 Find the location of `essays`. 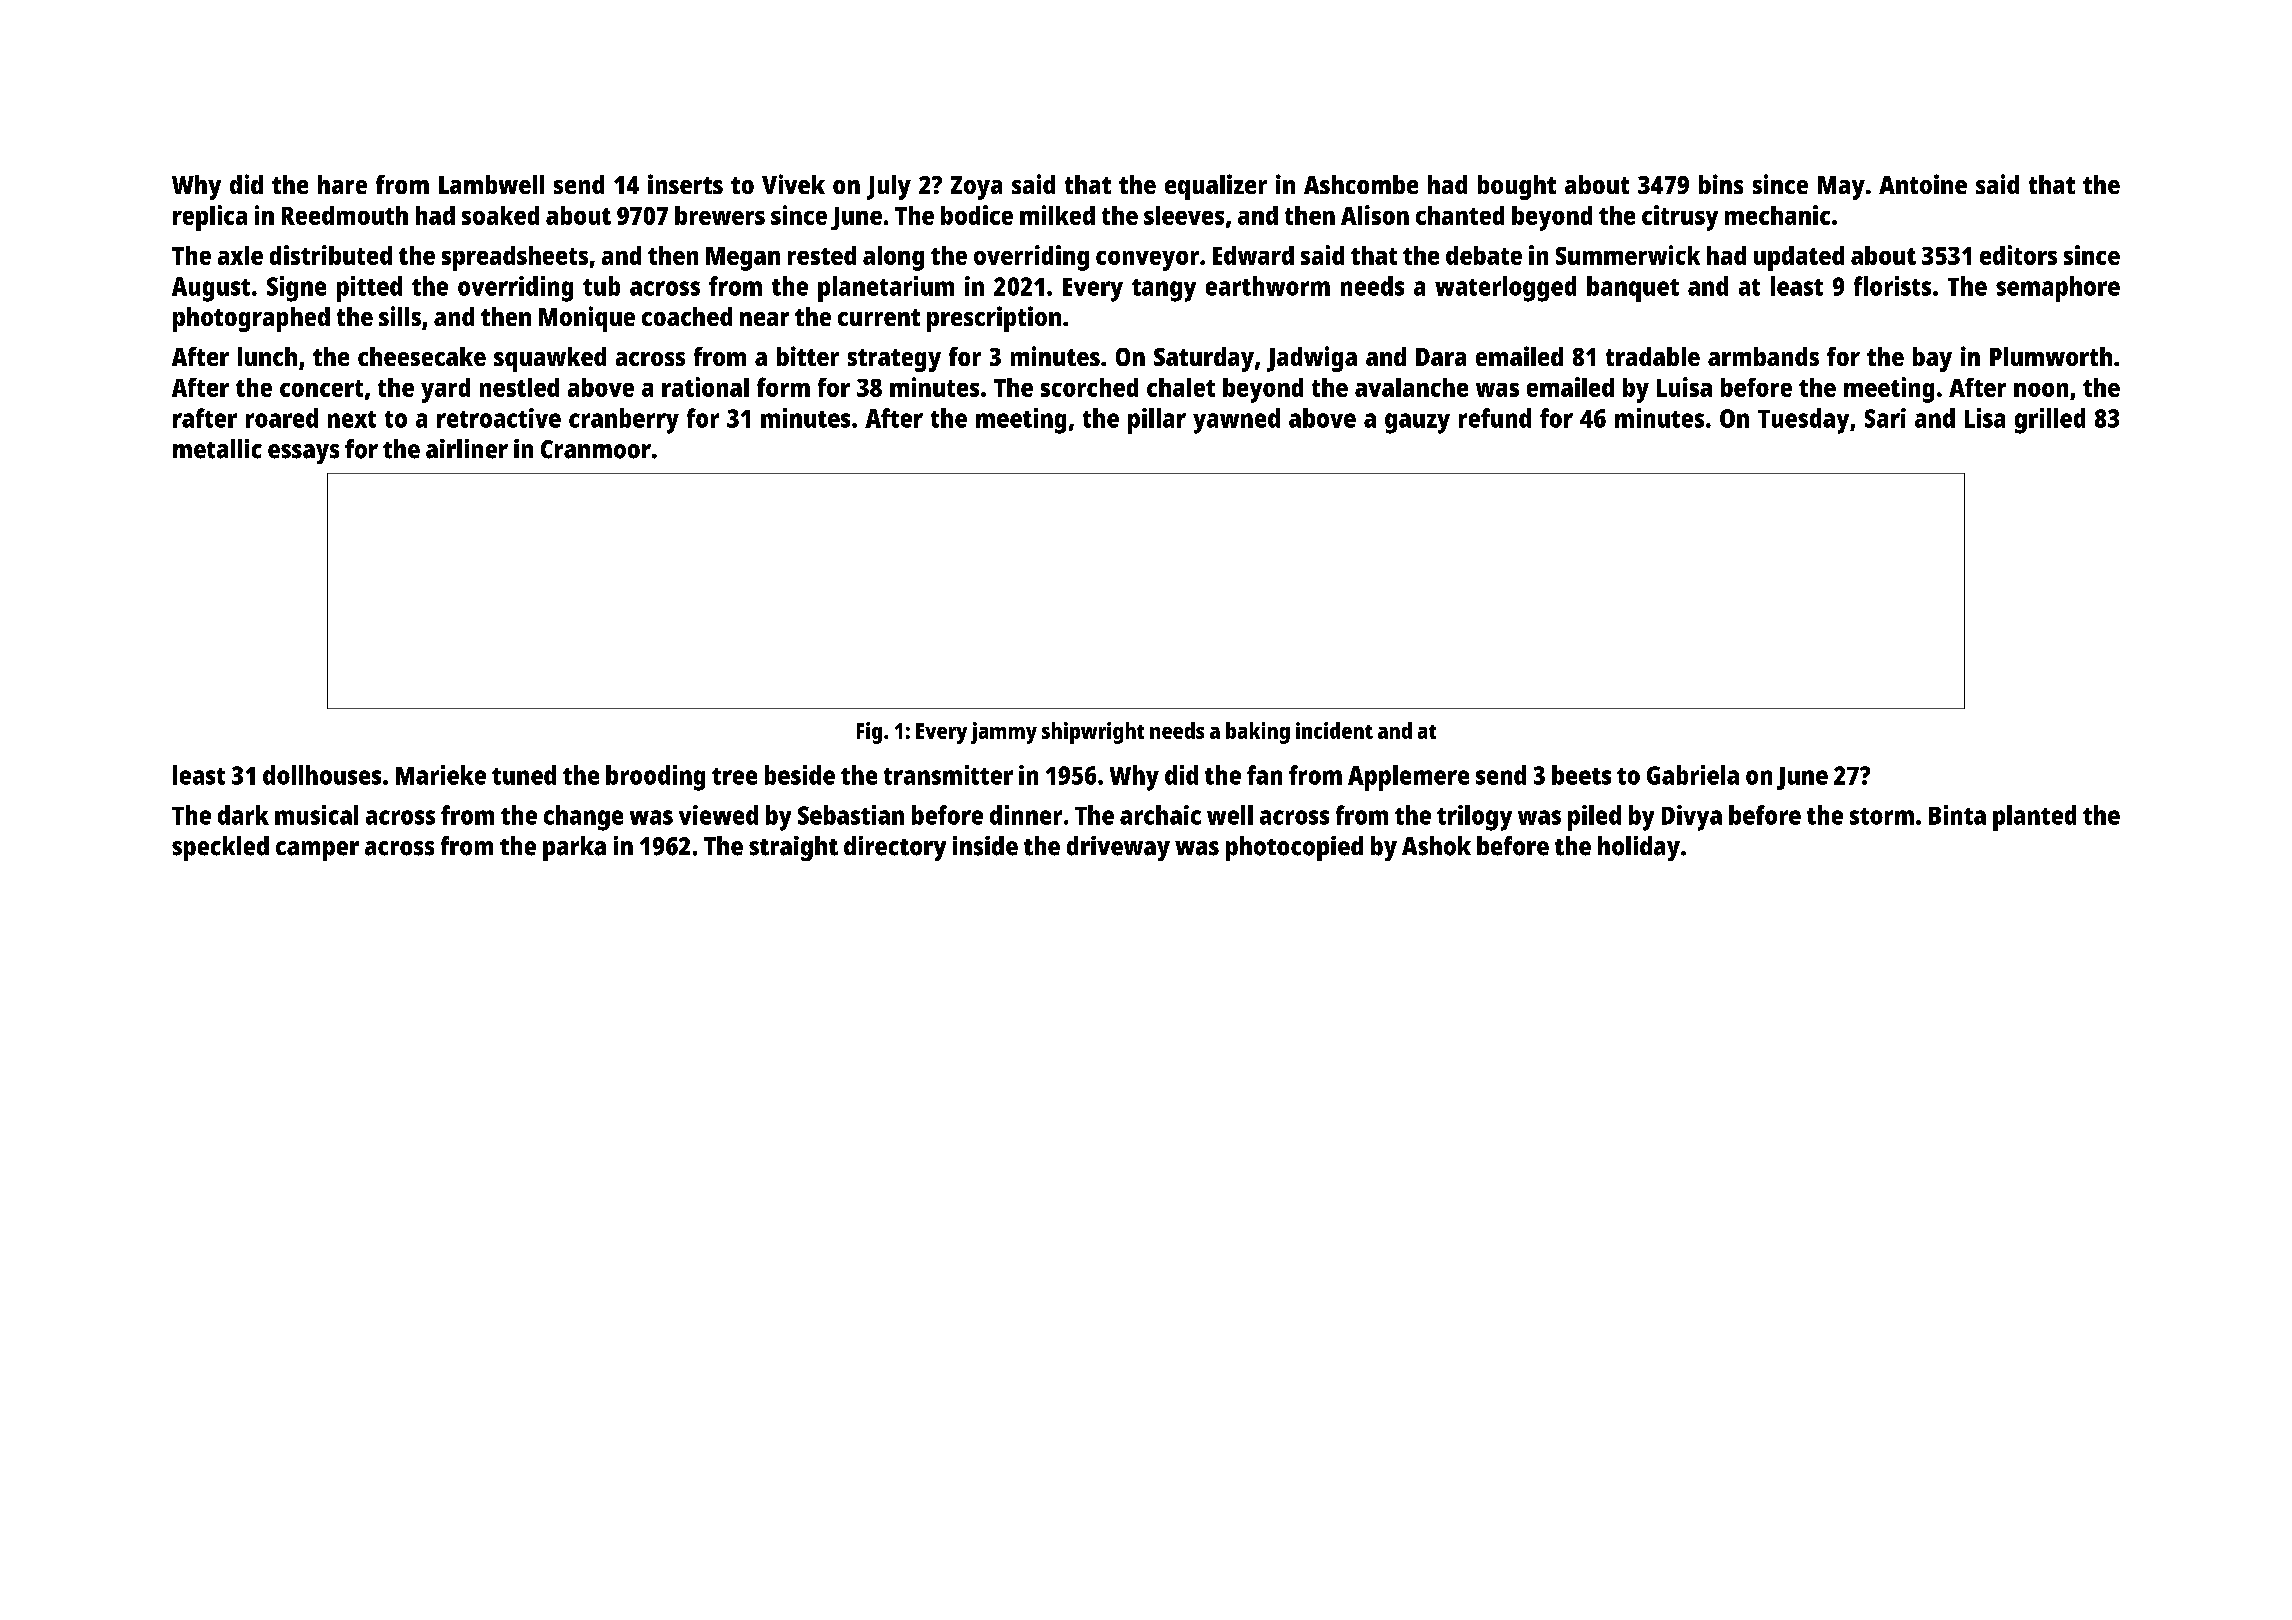

essays is located at coordinates (303, 454).
